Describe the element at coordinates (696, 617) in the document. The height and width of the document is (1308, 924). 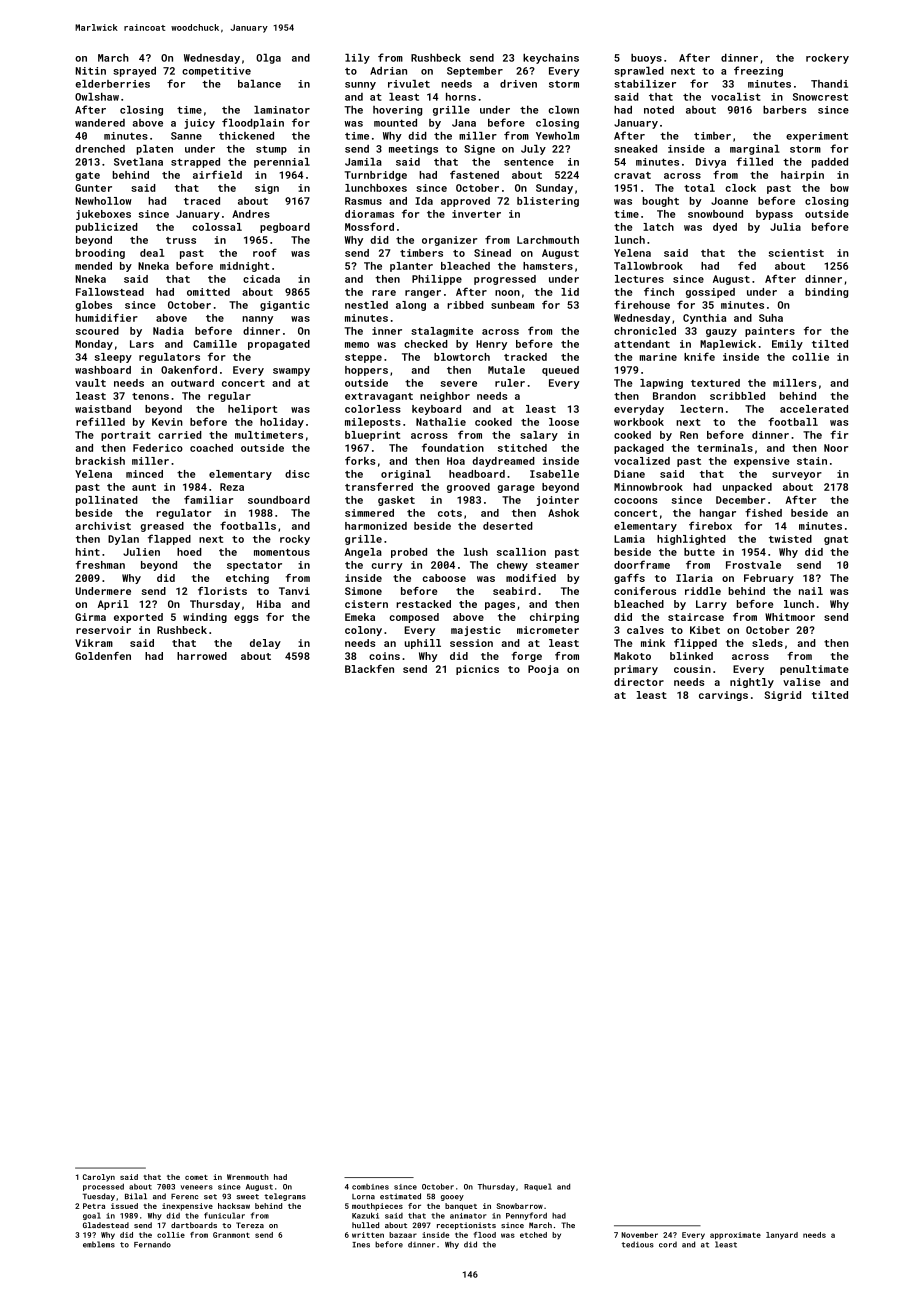
I see `staircase` at that location.
